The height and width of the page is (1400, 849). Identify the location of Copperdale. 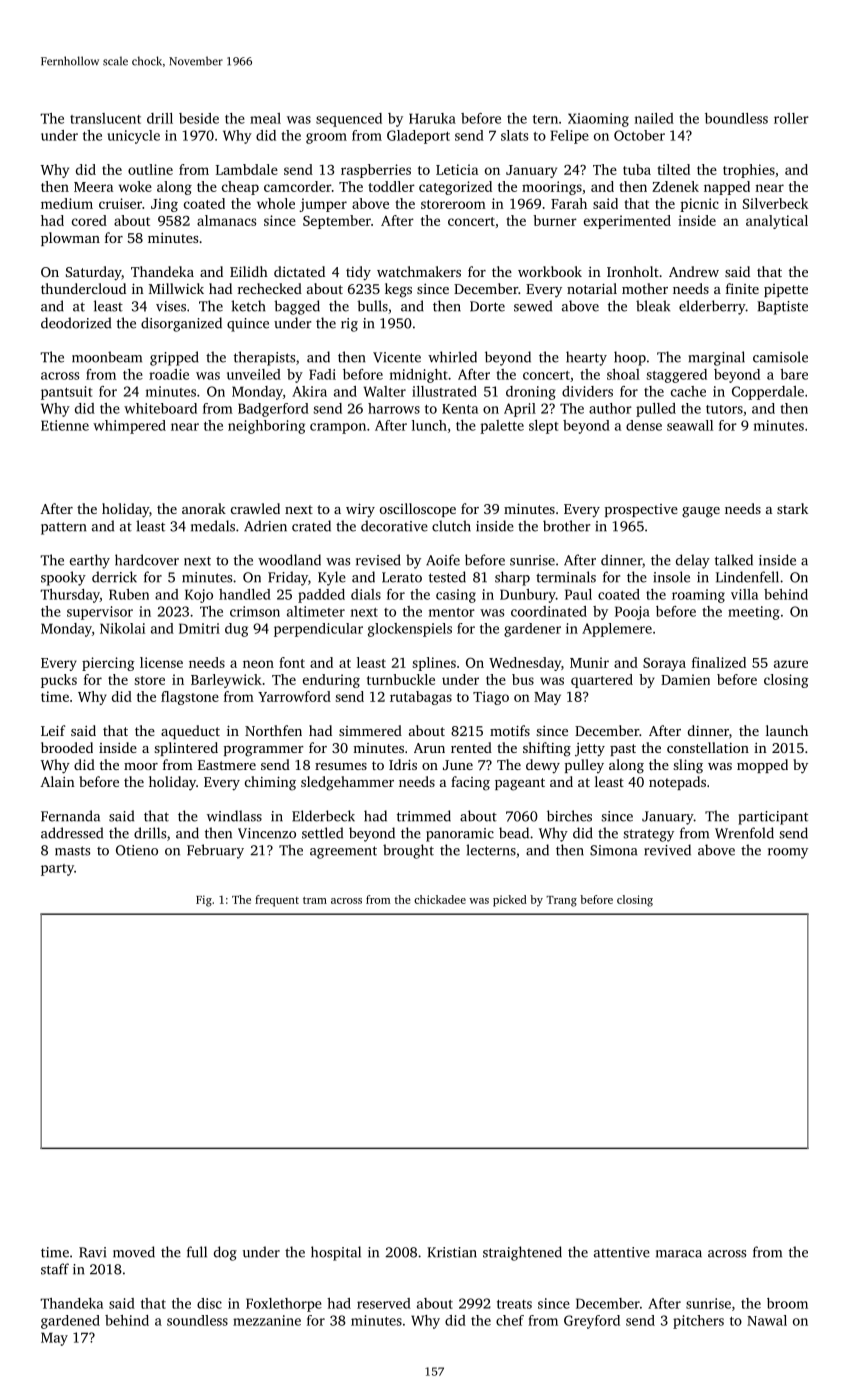
(768, 393).
